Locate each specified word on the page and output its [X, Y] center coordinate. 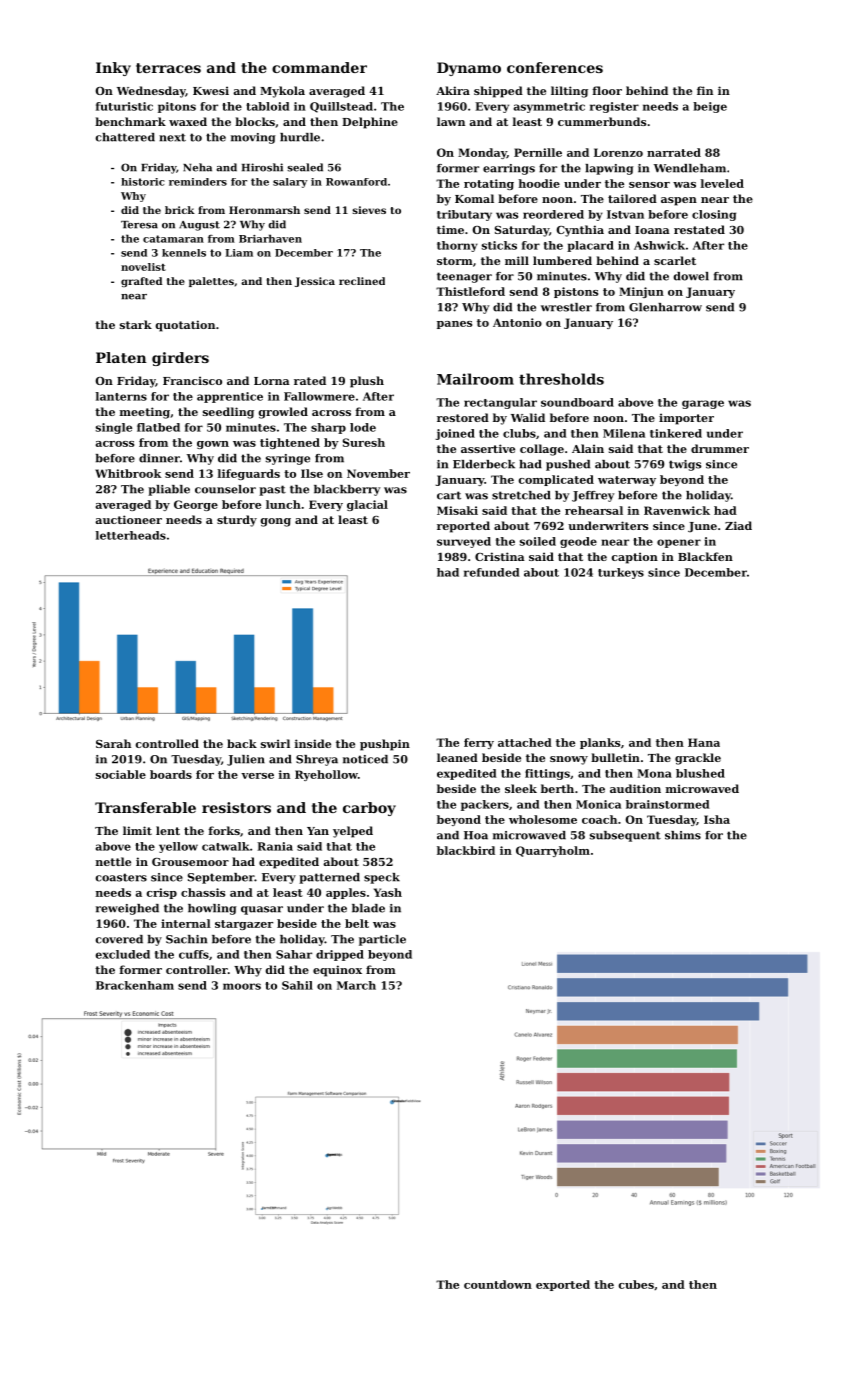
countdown [498, 1284]
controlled [167, 743]
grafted [141, 282]
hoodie [539, 183]
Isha [717, 819]
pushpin [385, 745]
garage [703, 404]
